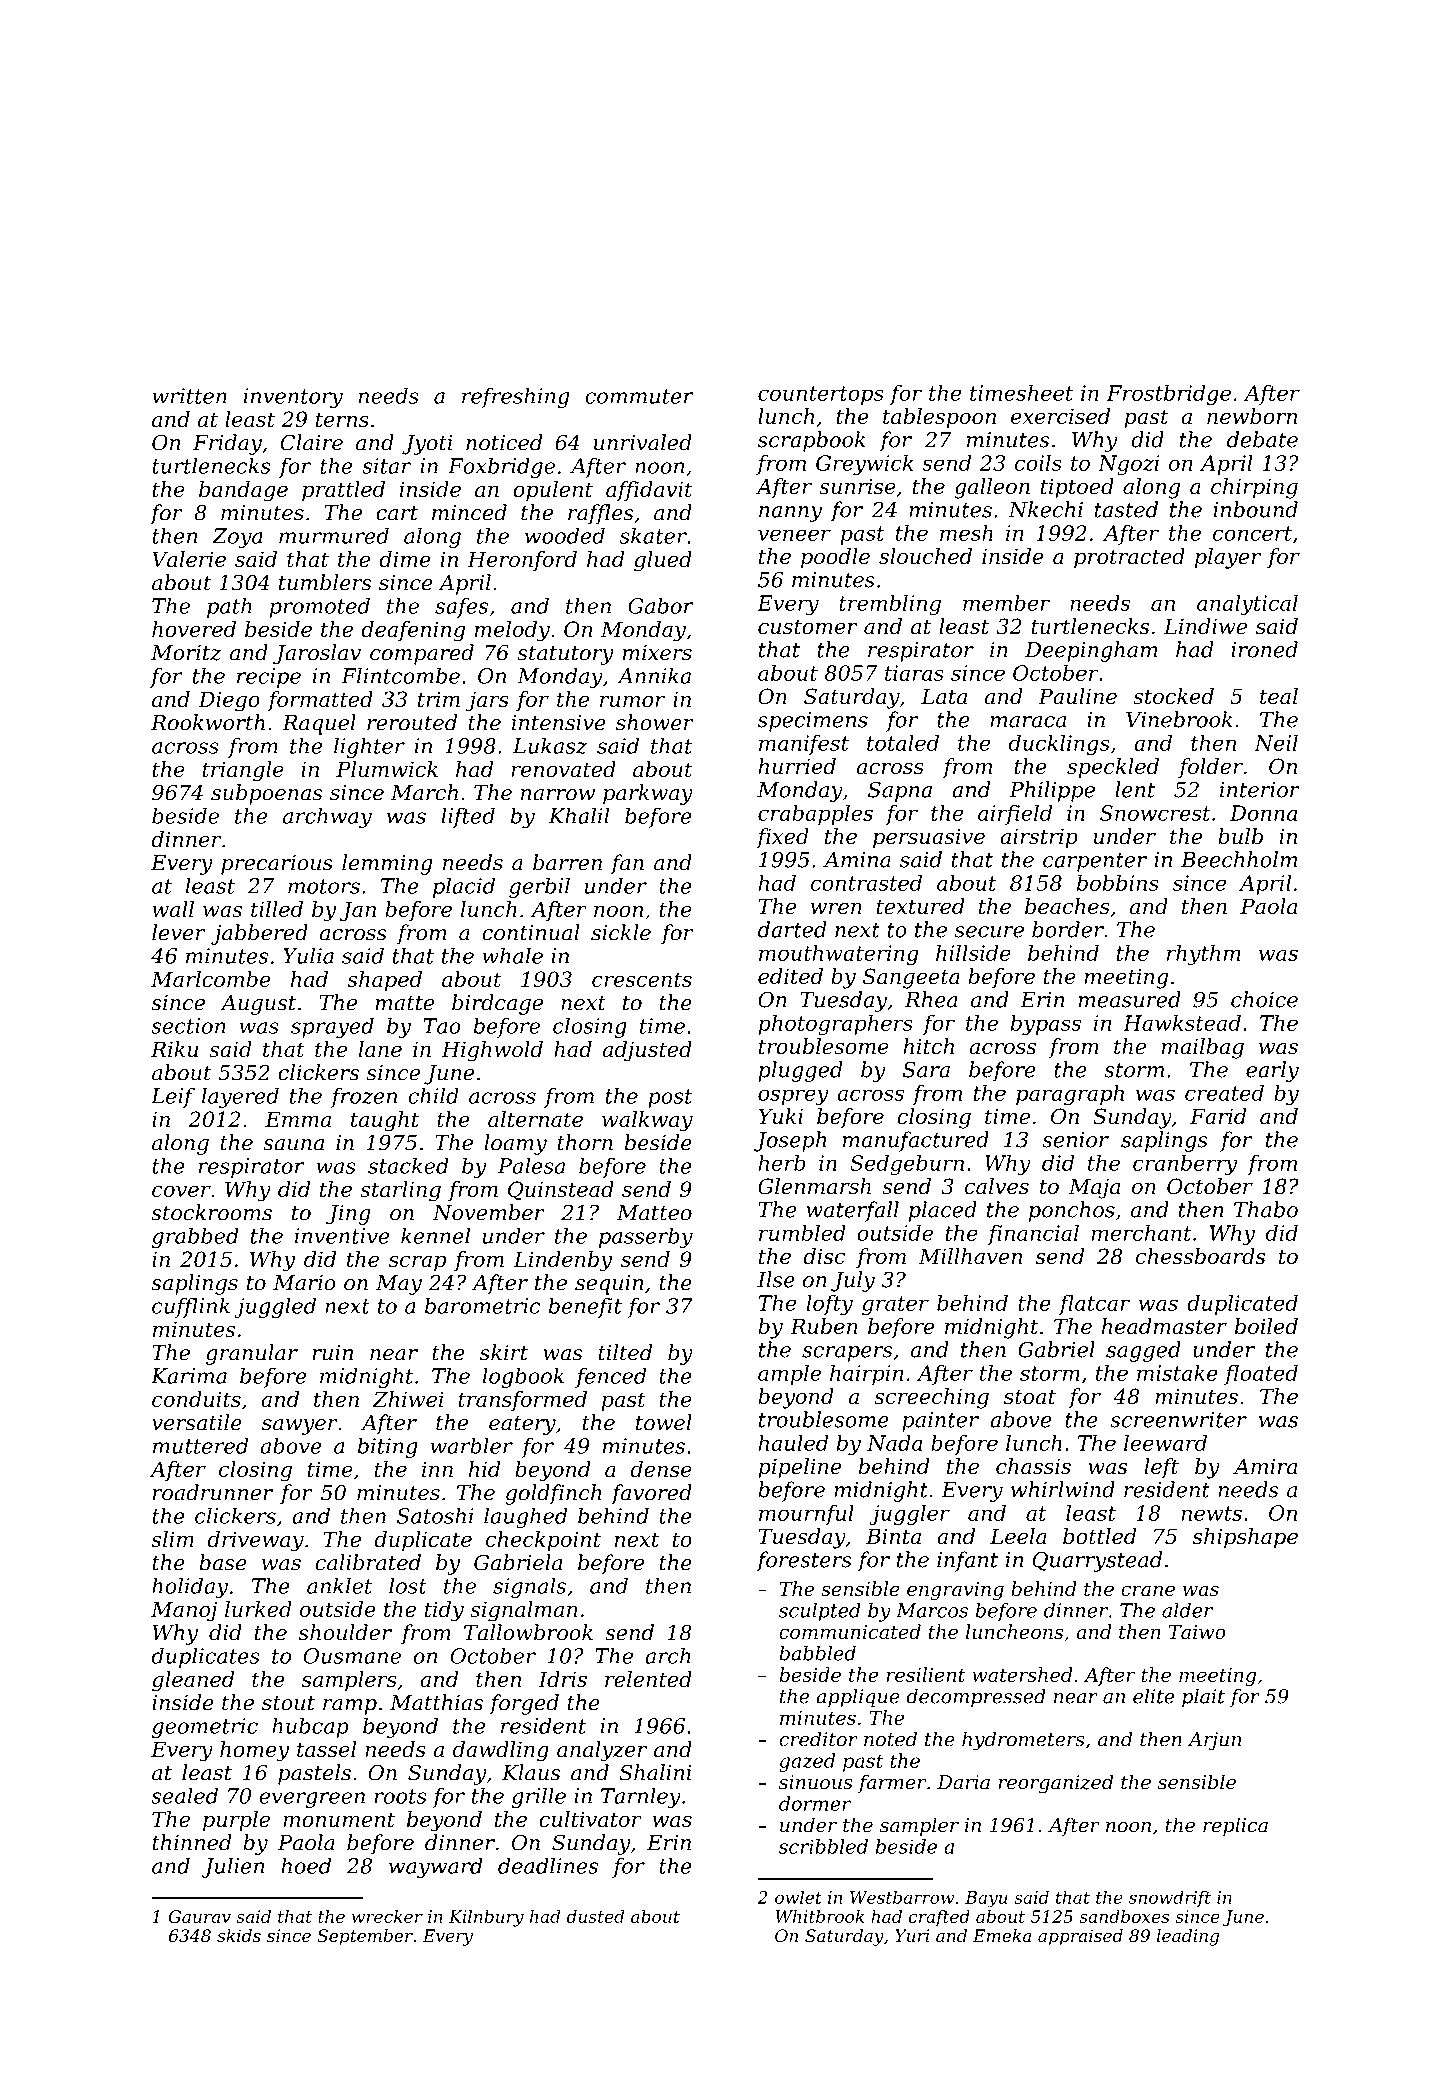 The width and height of the screenshot is (1450, 2100). What do you see at coordinates (793, 1443) in the screenshot?
I see `hauled` at bounding box center [793, 1443].
